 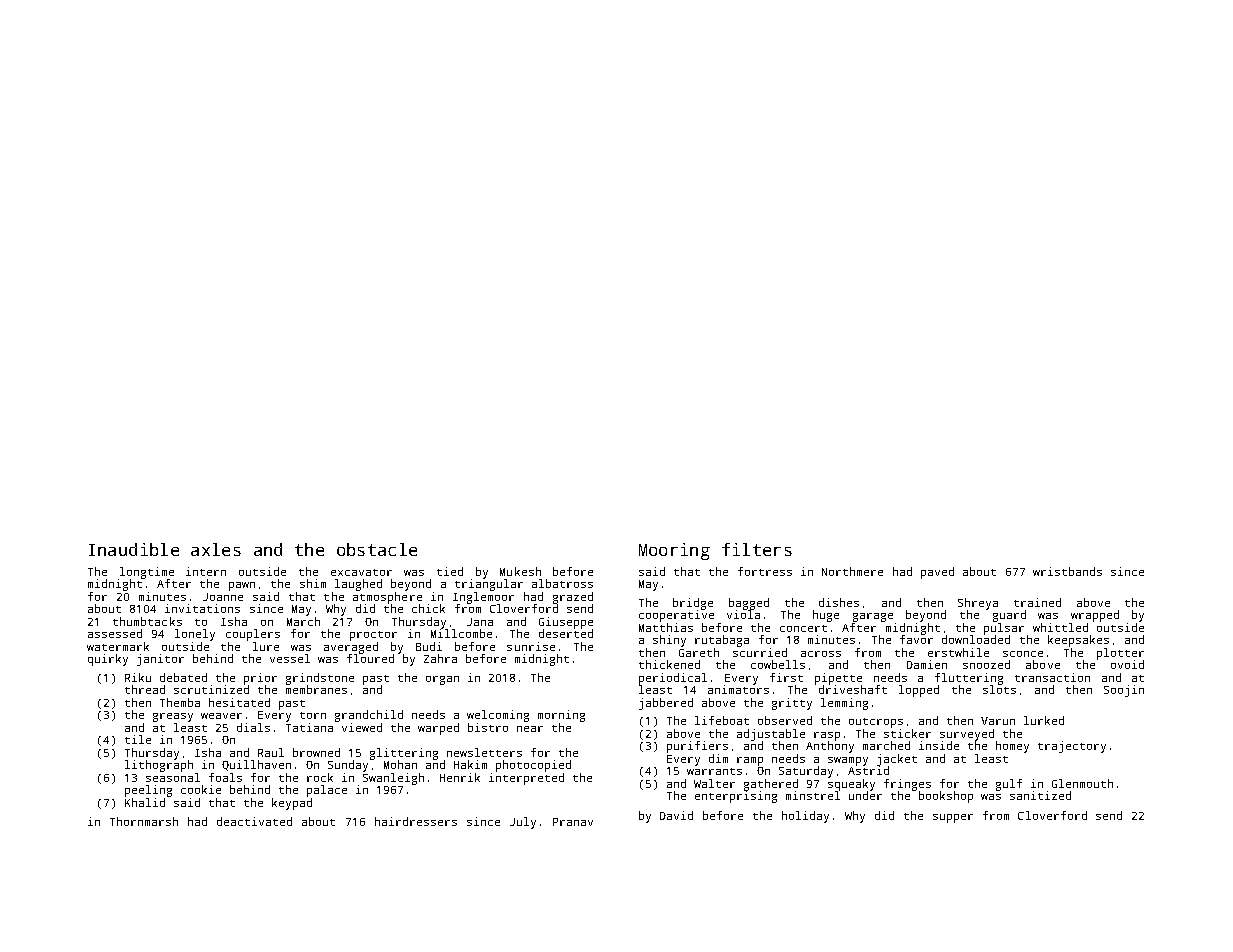 I want to click on newsletters, so click(x=484, y=752).
